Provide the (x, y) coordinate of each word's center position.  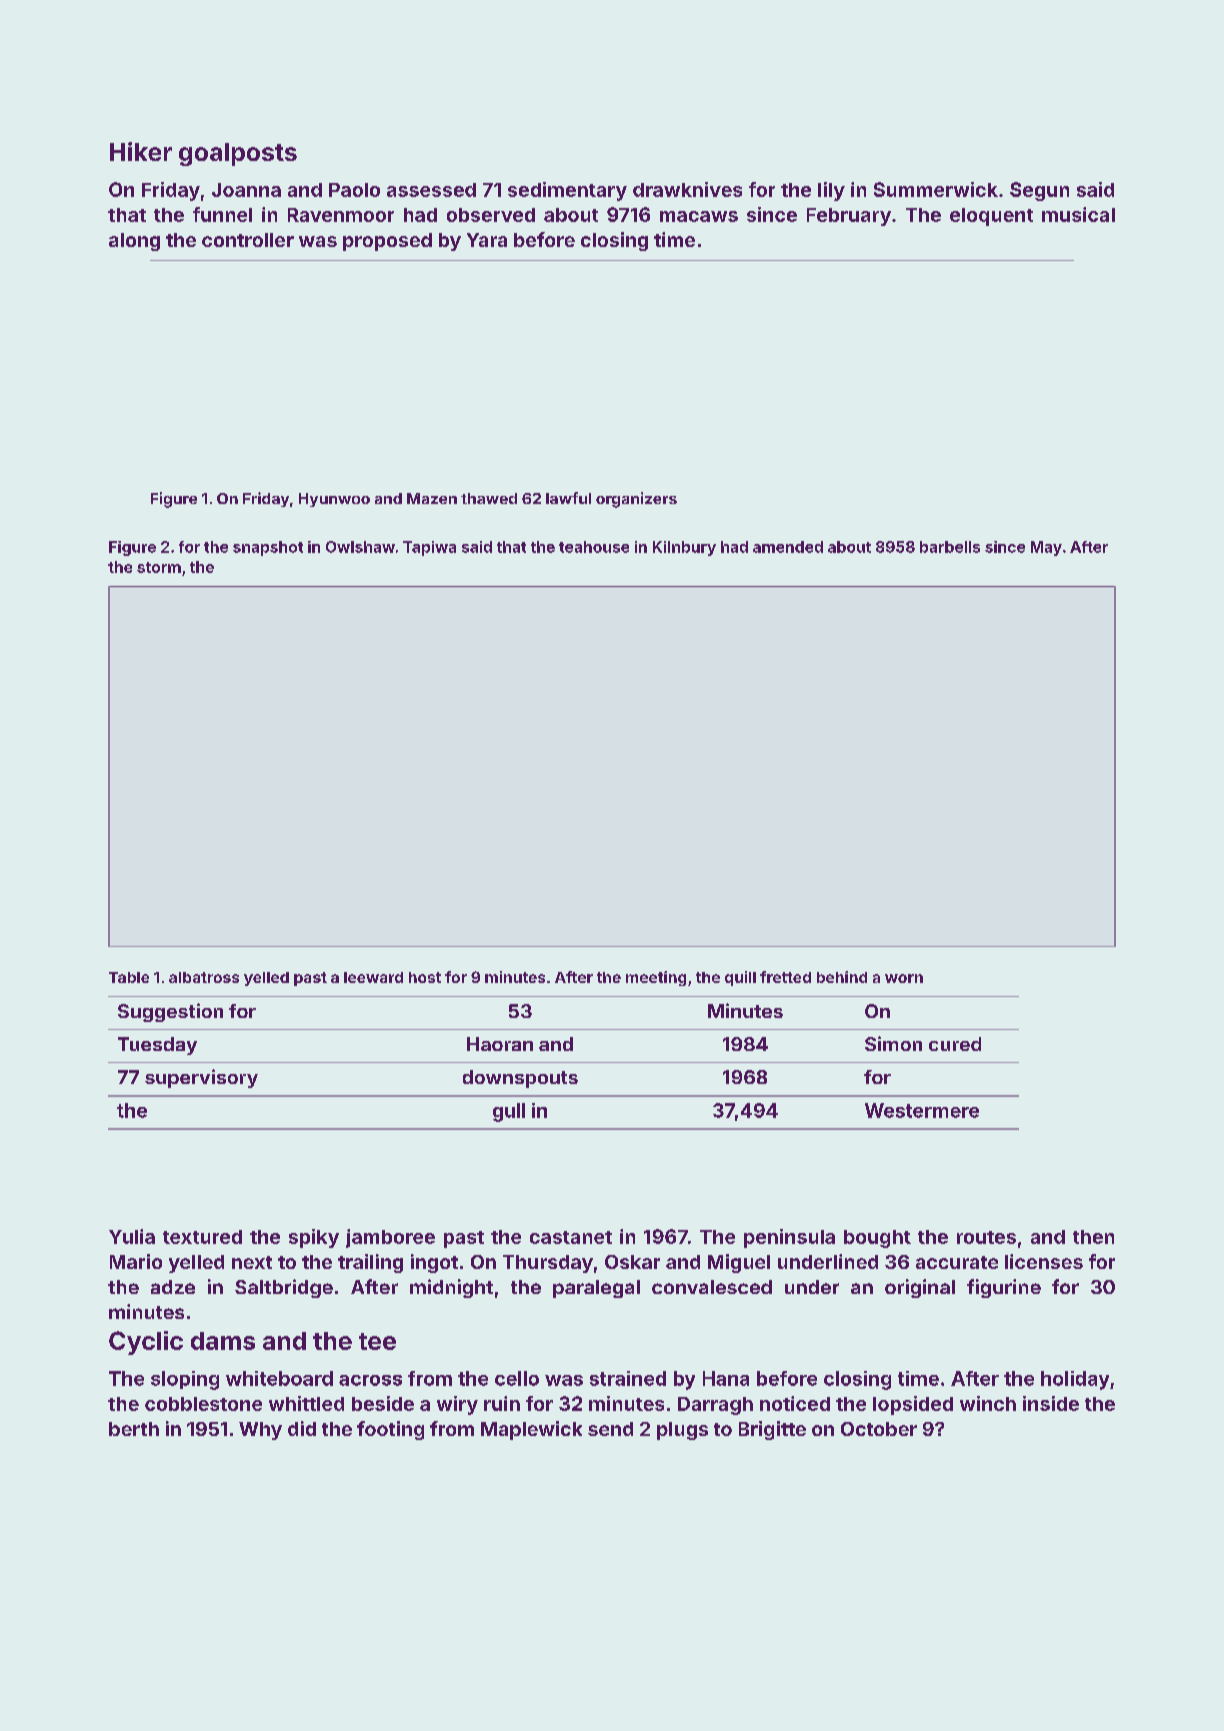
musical (1078, 214)
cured (955, 1044)
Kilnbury (684, 548)
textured (202, 1237)
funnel (222, 214)
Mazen (432, 498)
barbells (950, 547)
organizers (636, 500)
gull (509, 1112)
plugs (682, 1431)
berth (134, 1429)
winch (988, 1403)
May (1046, 548)
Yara (487, 240)
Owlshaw (360, 547)
